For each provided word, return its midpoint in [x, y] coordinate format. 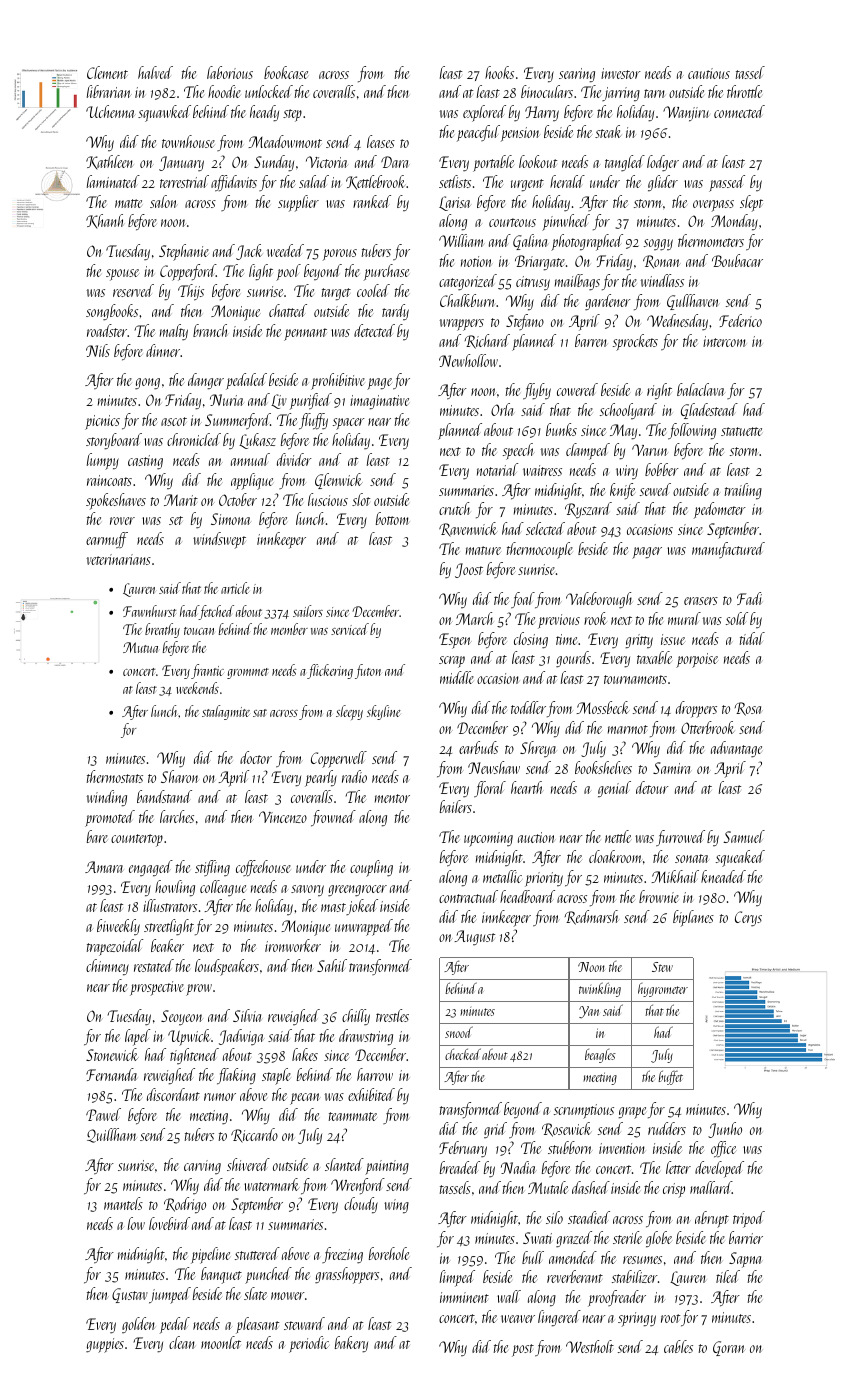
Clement [107, 72]
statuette [741, 431]
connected [739, 111]
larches [177, 816]
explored [484, 113]
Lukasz [257, 441]
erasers [701, 601]
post [523, 1350]
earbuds [478, 747]
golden [138, 1325]
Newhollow [468, 360]
